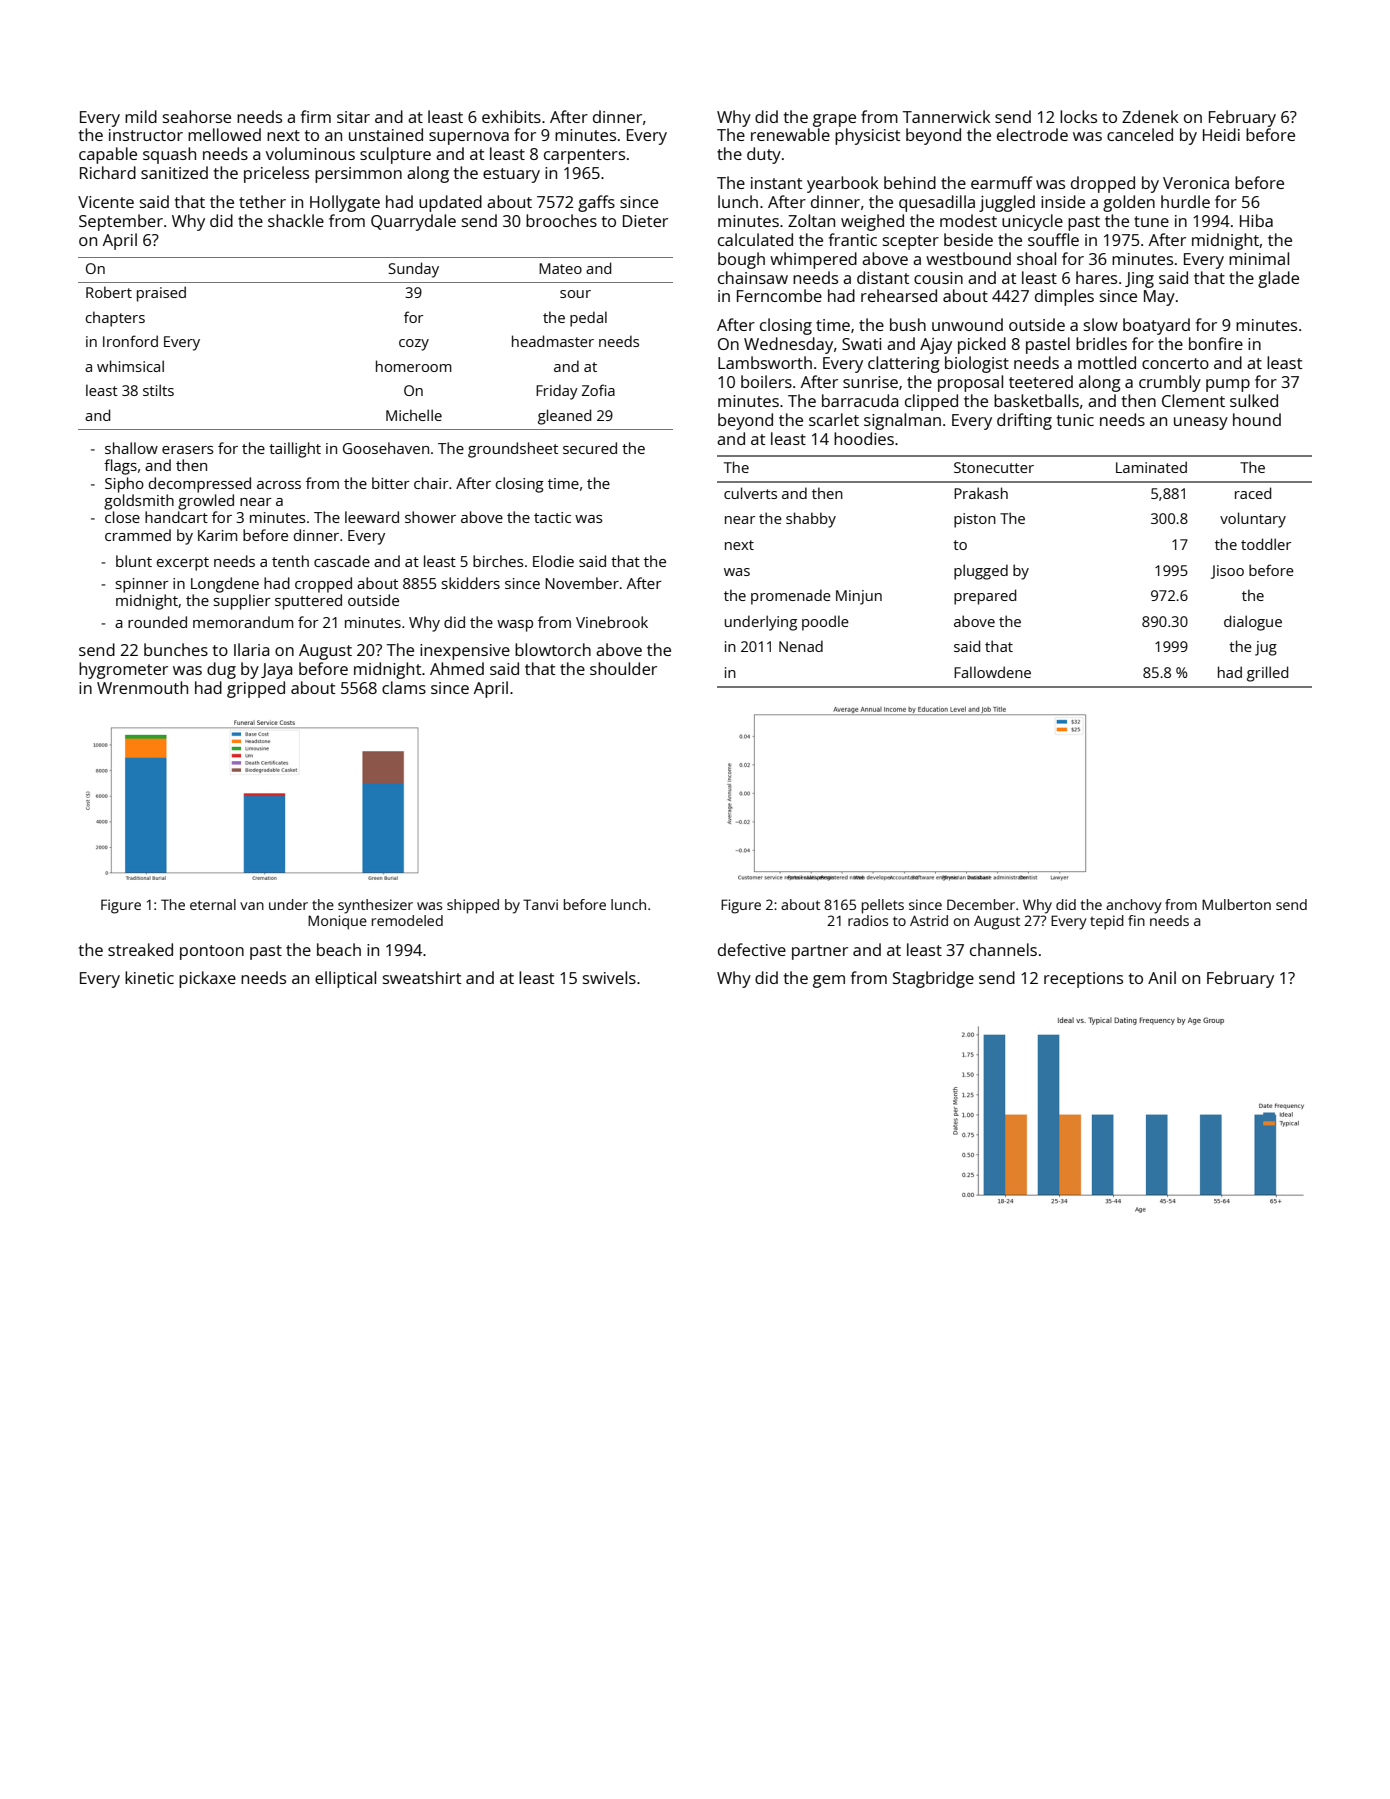  I want to click on shoulder, so click(623, 668).
